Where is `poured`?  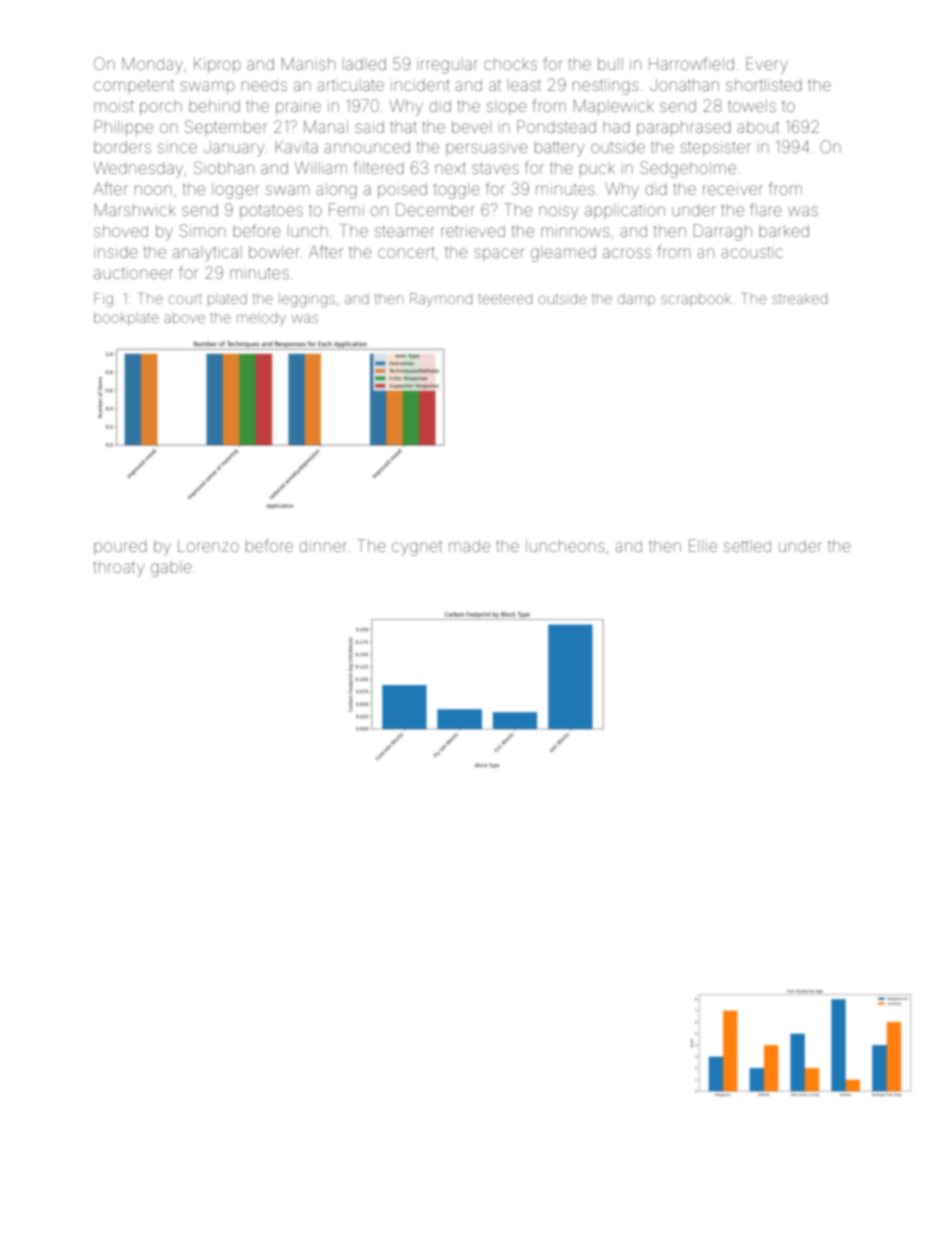 poured is located at coordinates (120, 548).
